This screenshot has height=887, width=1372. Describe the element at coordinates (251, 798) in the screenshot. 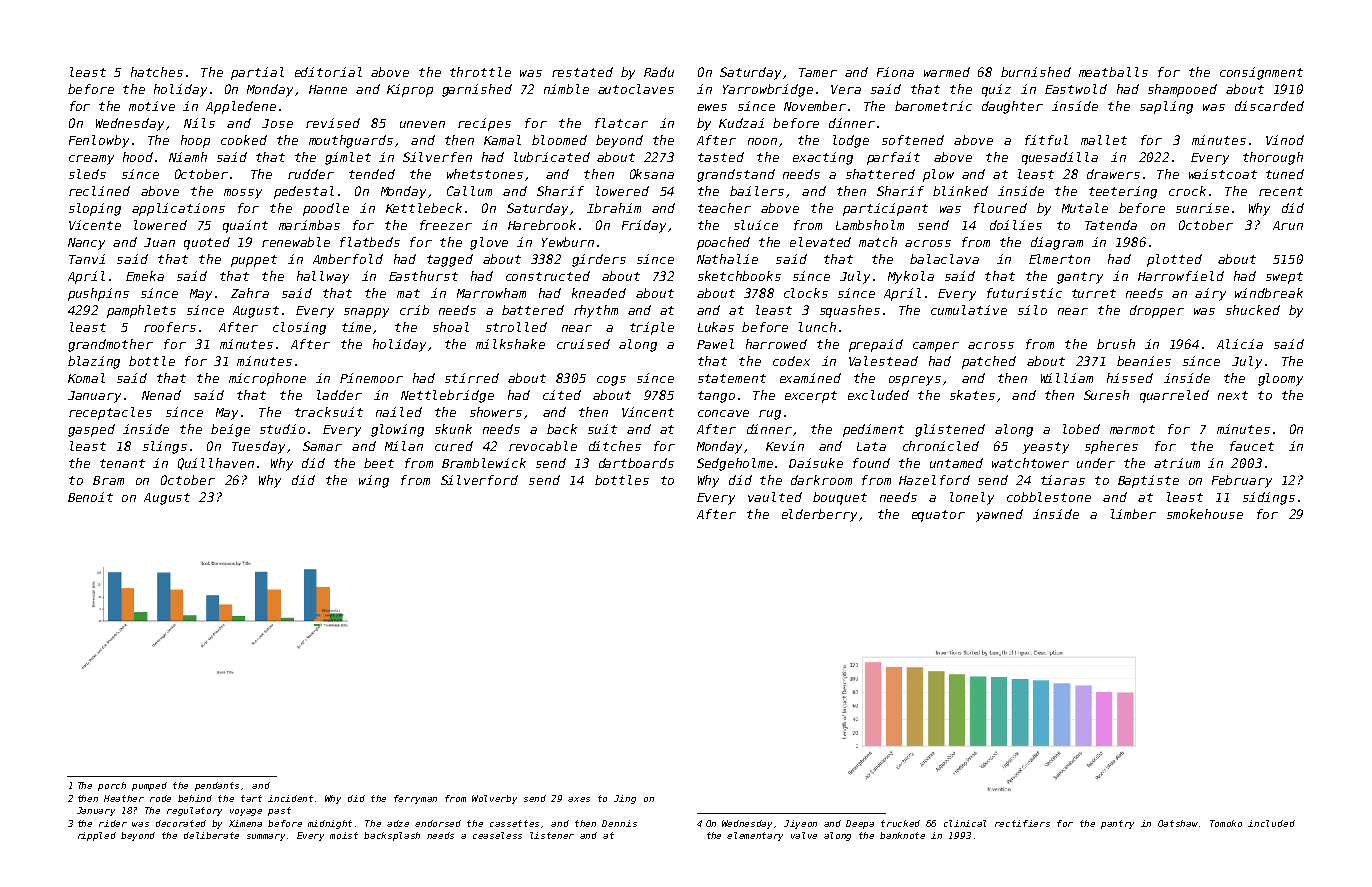

I see `tart` at that location.
